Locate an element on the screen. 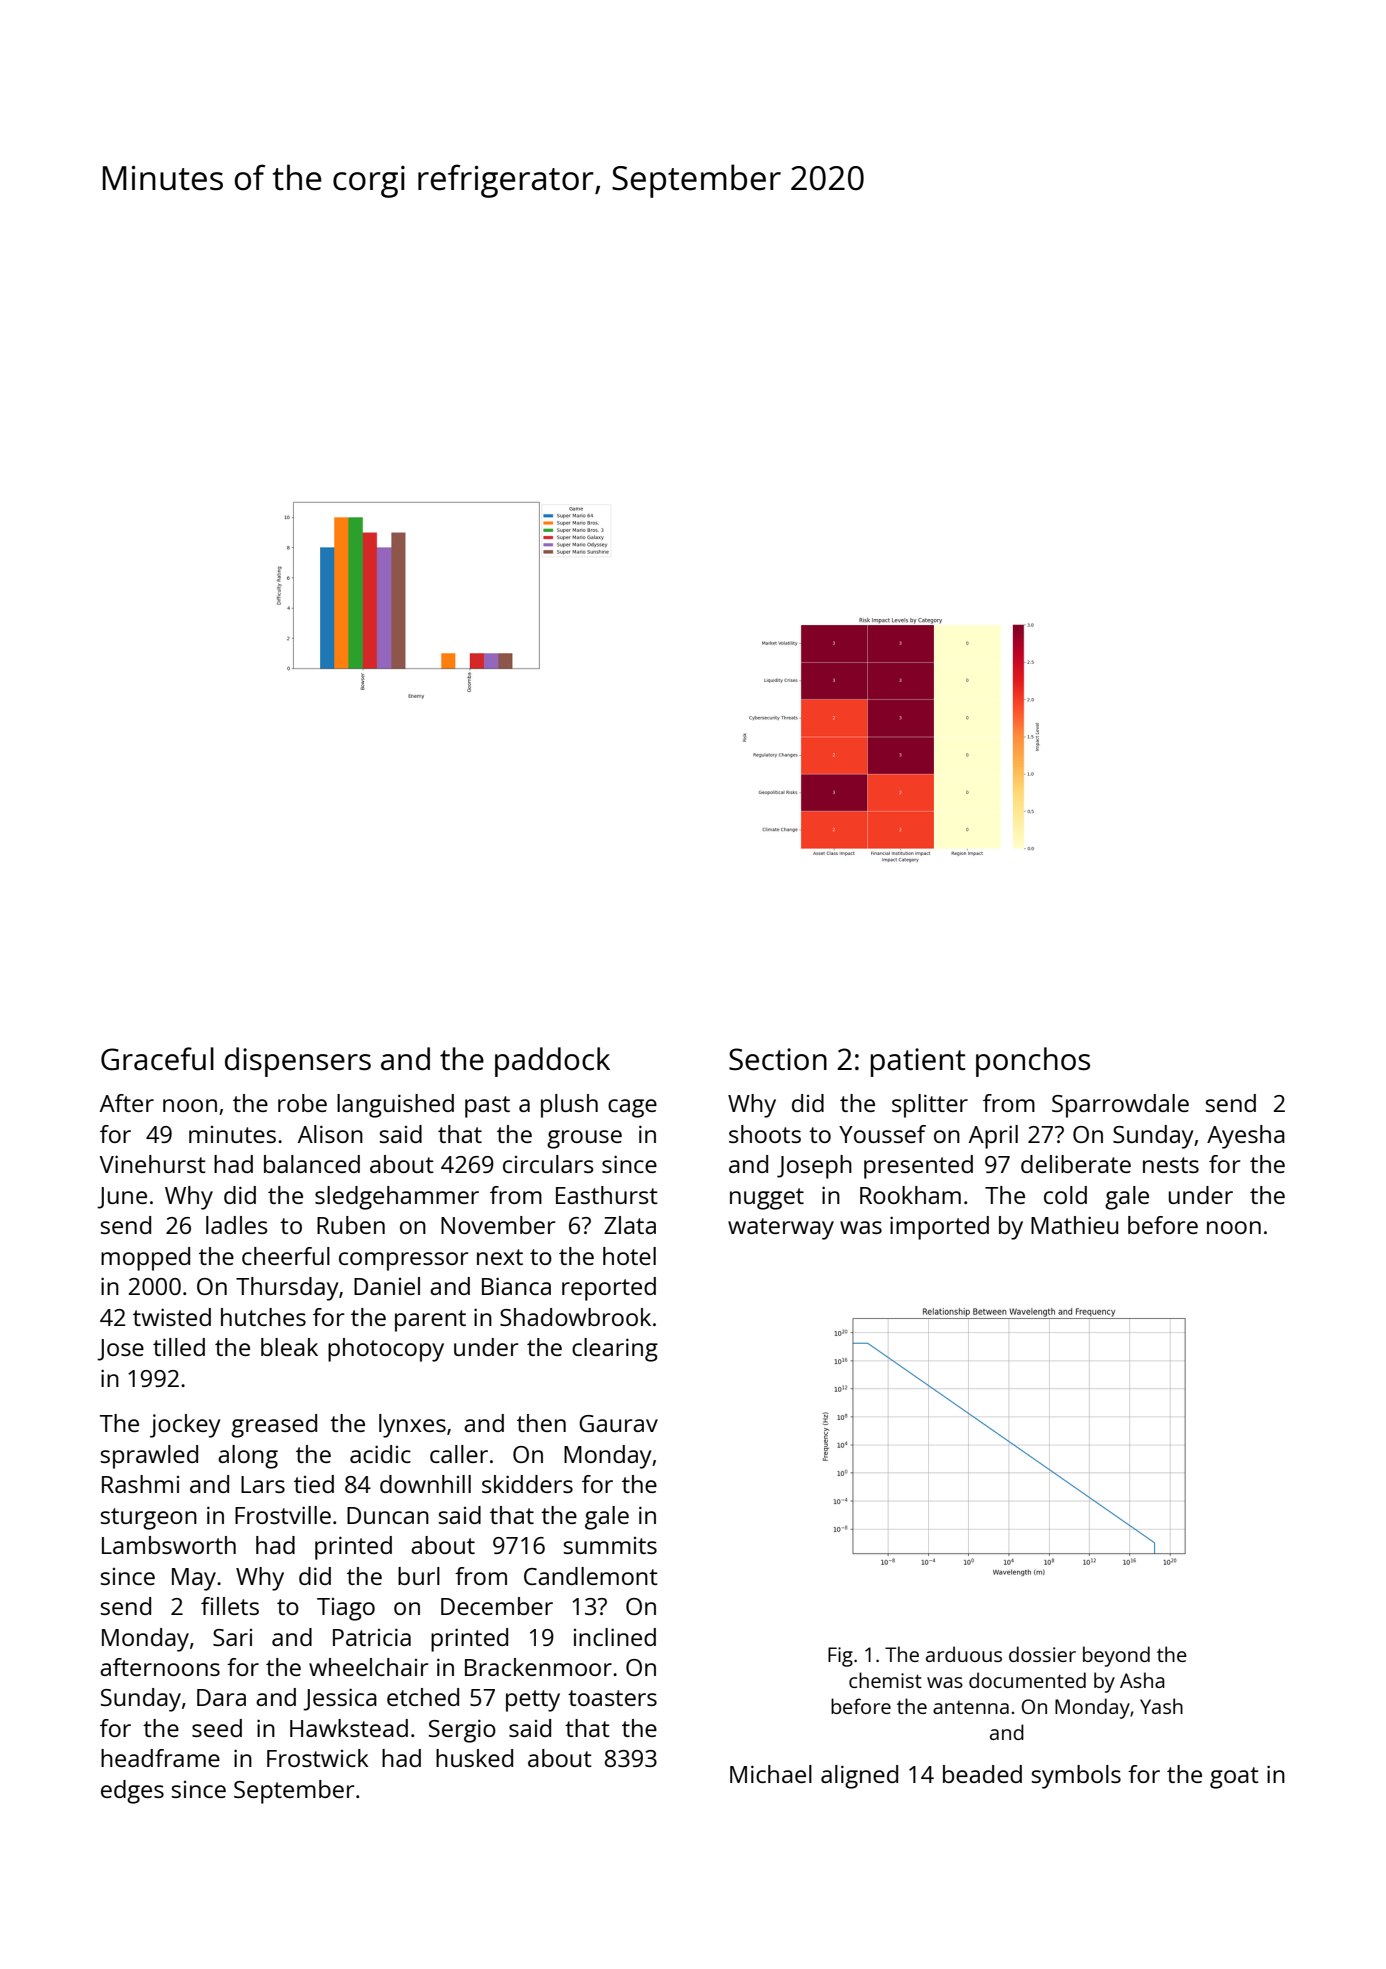 The image size is (1386, 1969). summits is located at coordinates (610, 1545).
